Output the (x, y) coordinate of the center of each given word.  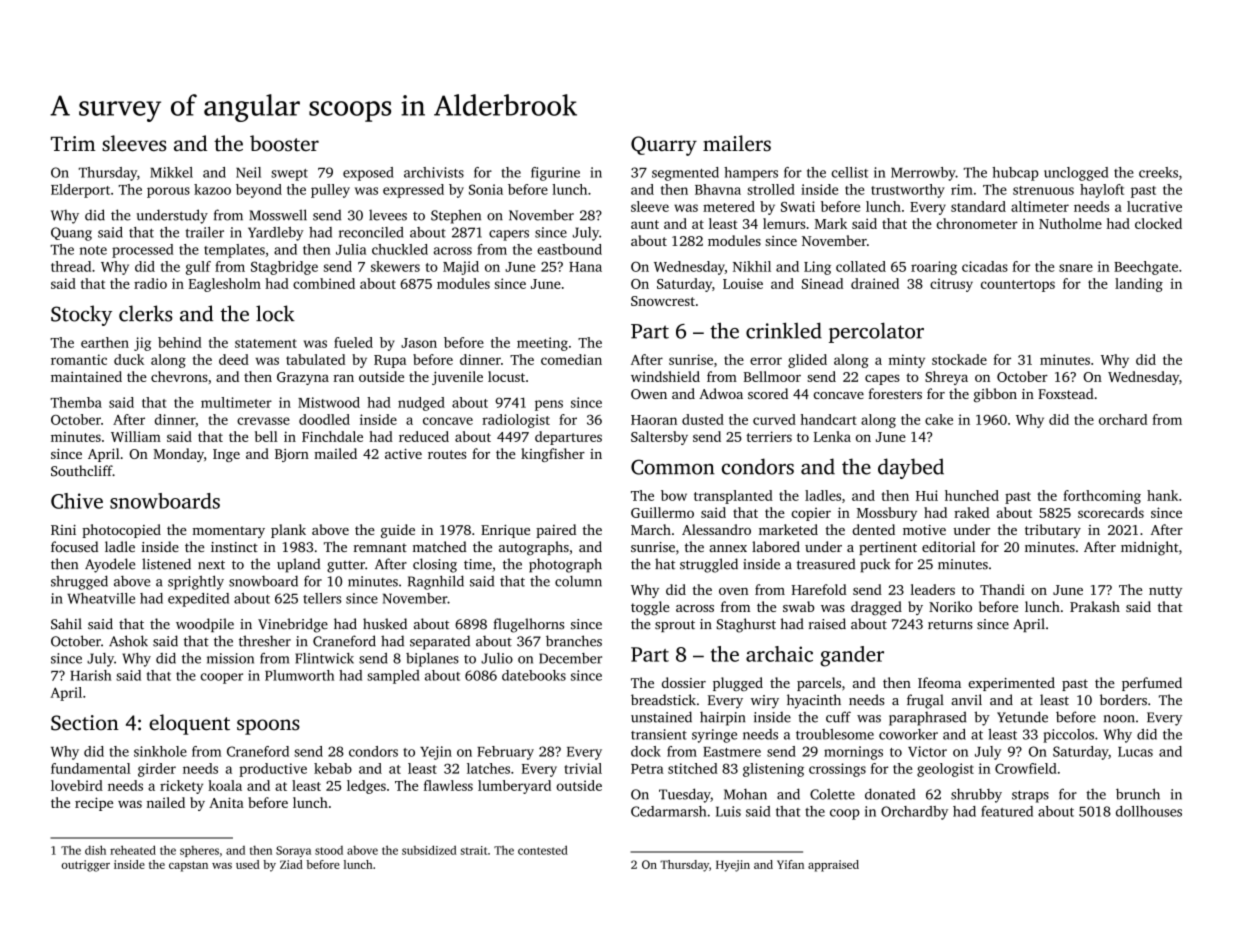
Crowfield (1026, 768)
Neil (248, 172)
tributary (1053, 531)
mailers (737, 143)
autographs (534, 548)
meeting (542, 344)
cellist (850, 172)
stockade (959, 359)
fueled (353, 342)
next (211, 565)
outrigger (86, 866)
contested (543, 850)
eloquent (189, 724)
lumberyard (514, 787)
